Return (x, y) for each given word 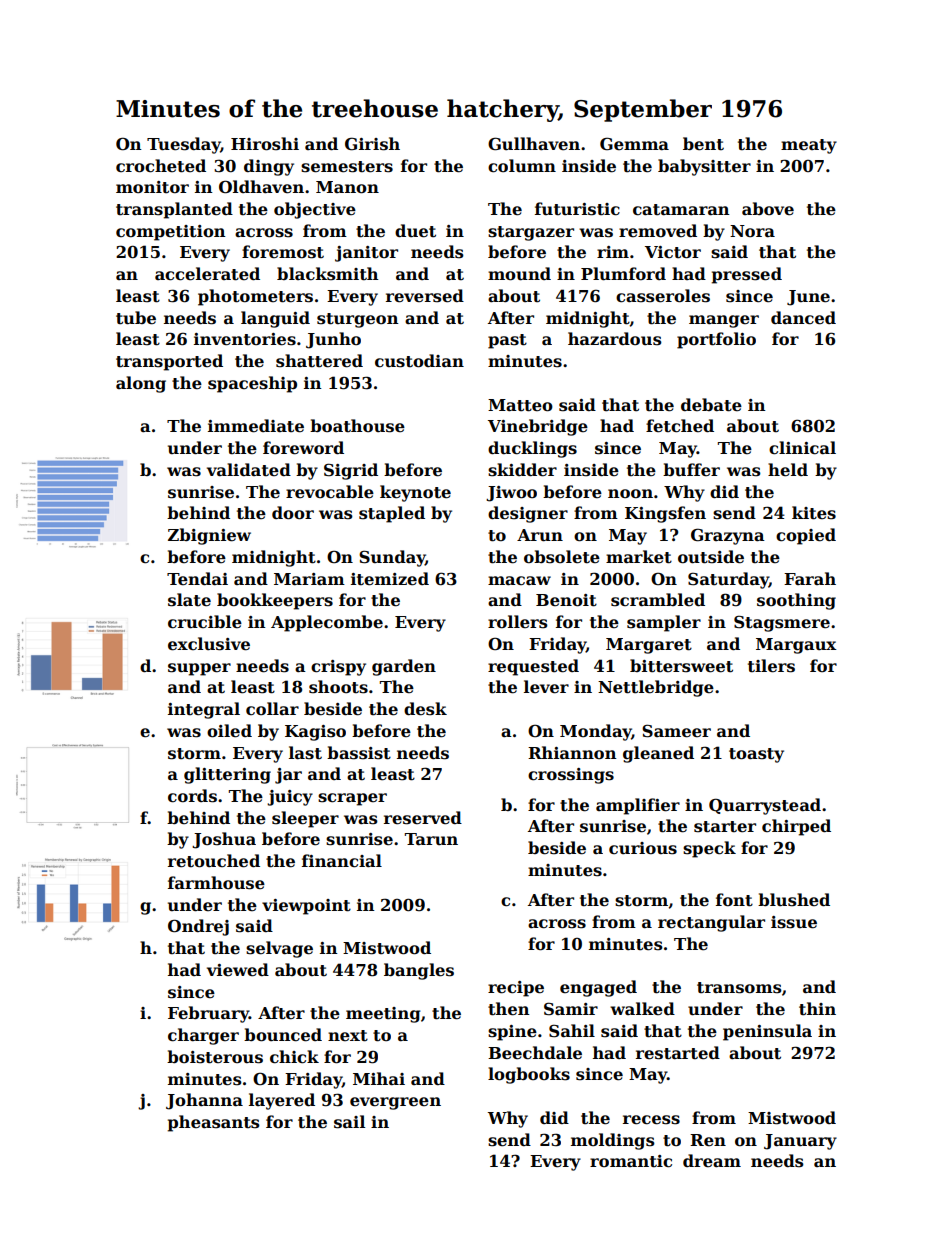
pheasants (214, 1123)
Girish (372, 144)
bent (703, 144)
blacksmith (328, 274)
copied (806, 536)
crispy (338, 668)
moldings (613, 1141)
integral (204, 710)
